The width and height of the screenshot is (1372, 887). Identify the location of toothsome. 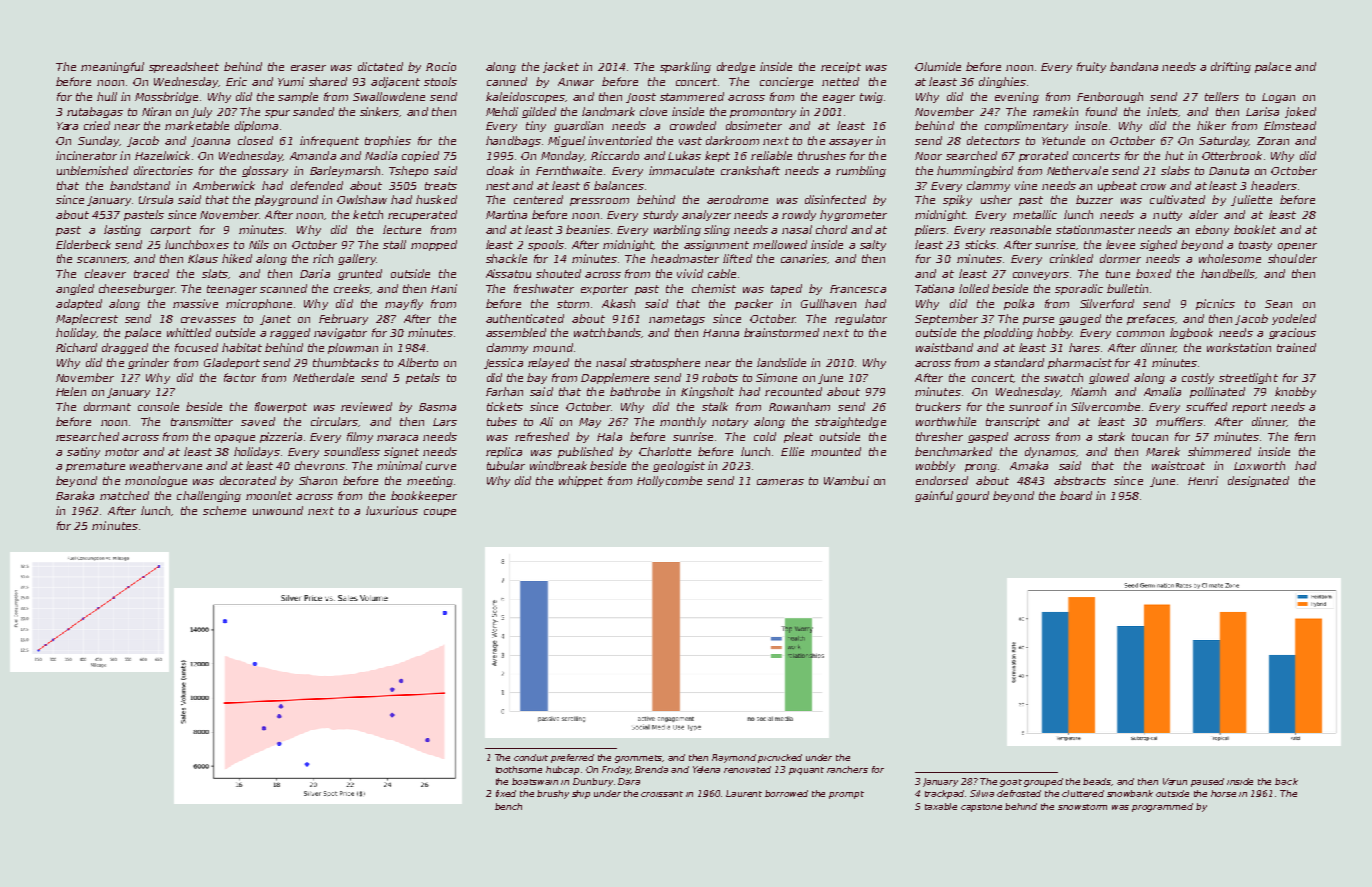
(519, 769).
